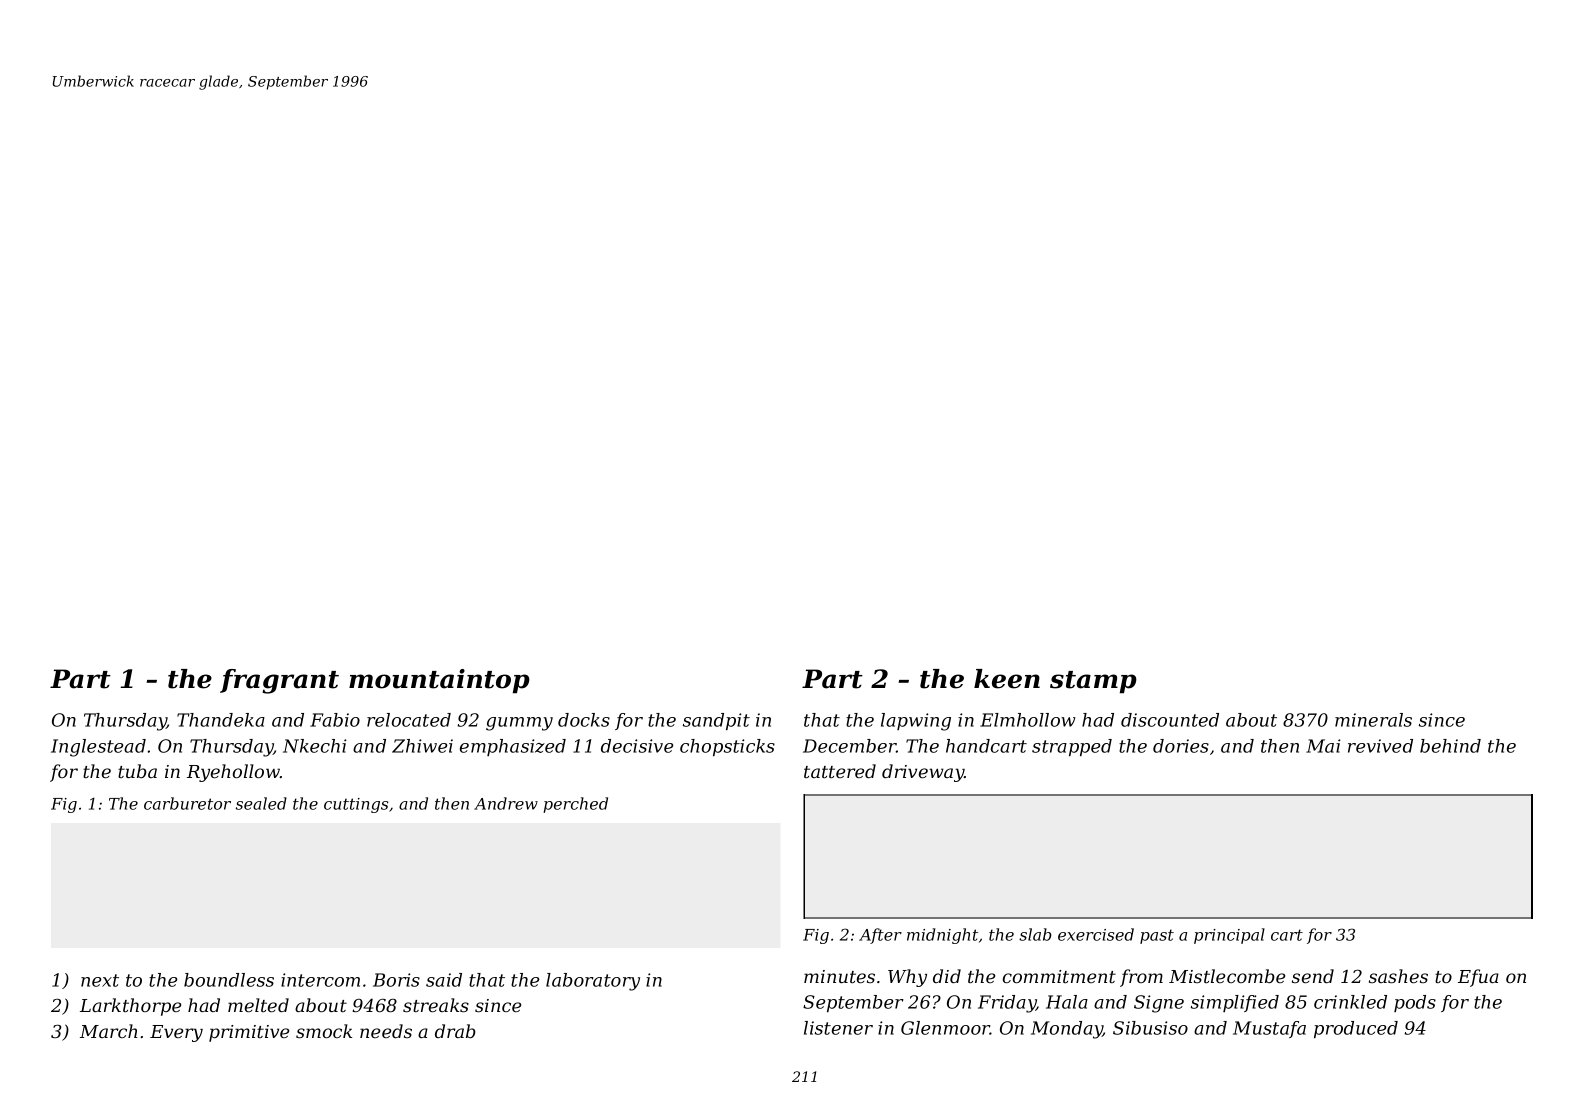  Describe the element at coordinates (575, 805) in the screenshot. I see `perched` at that location.
